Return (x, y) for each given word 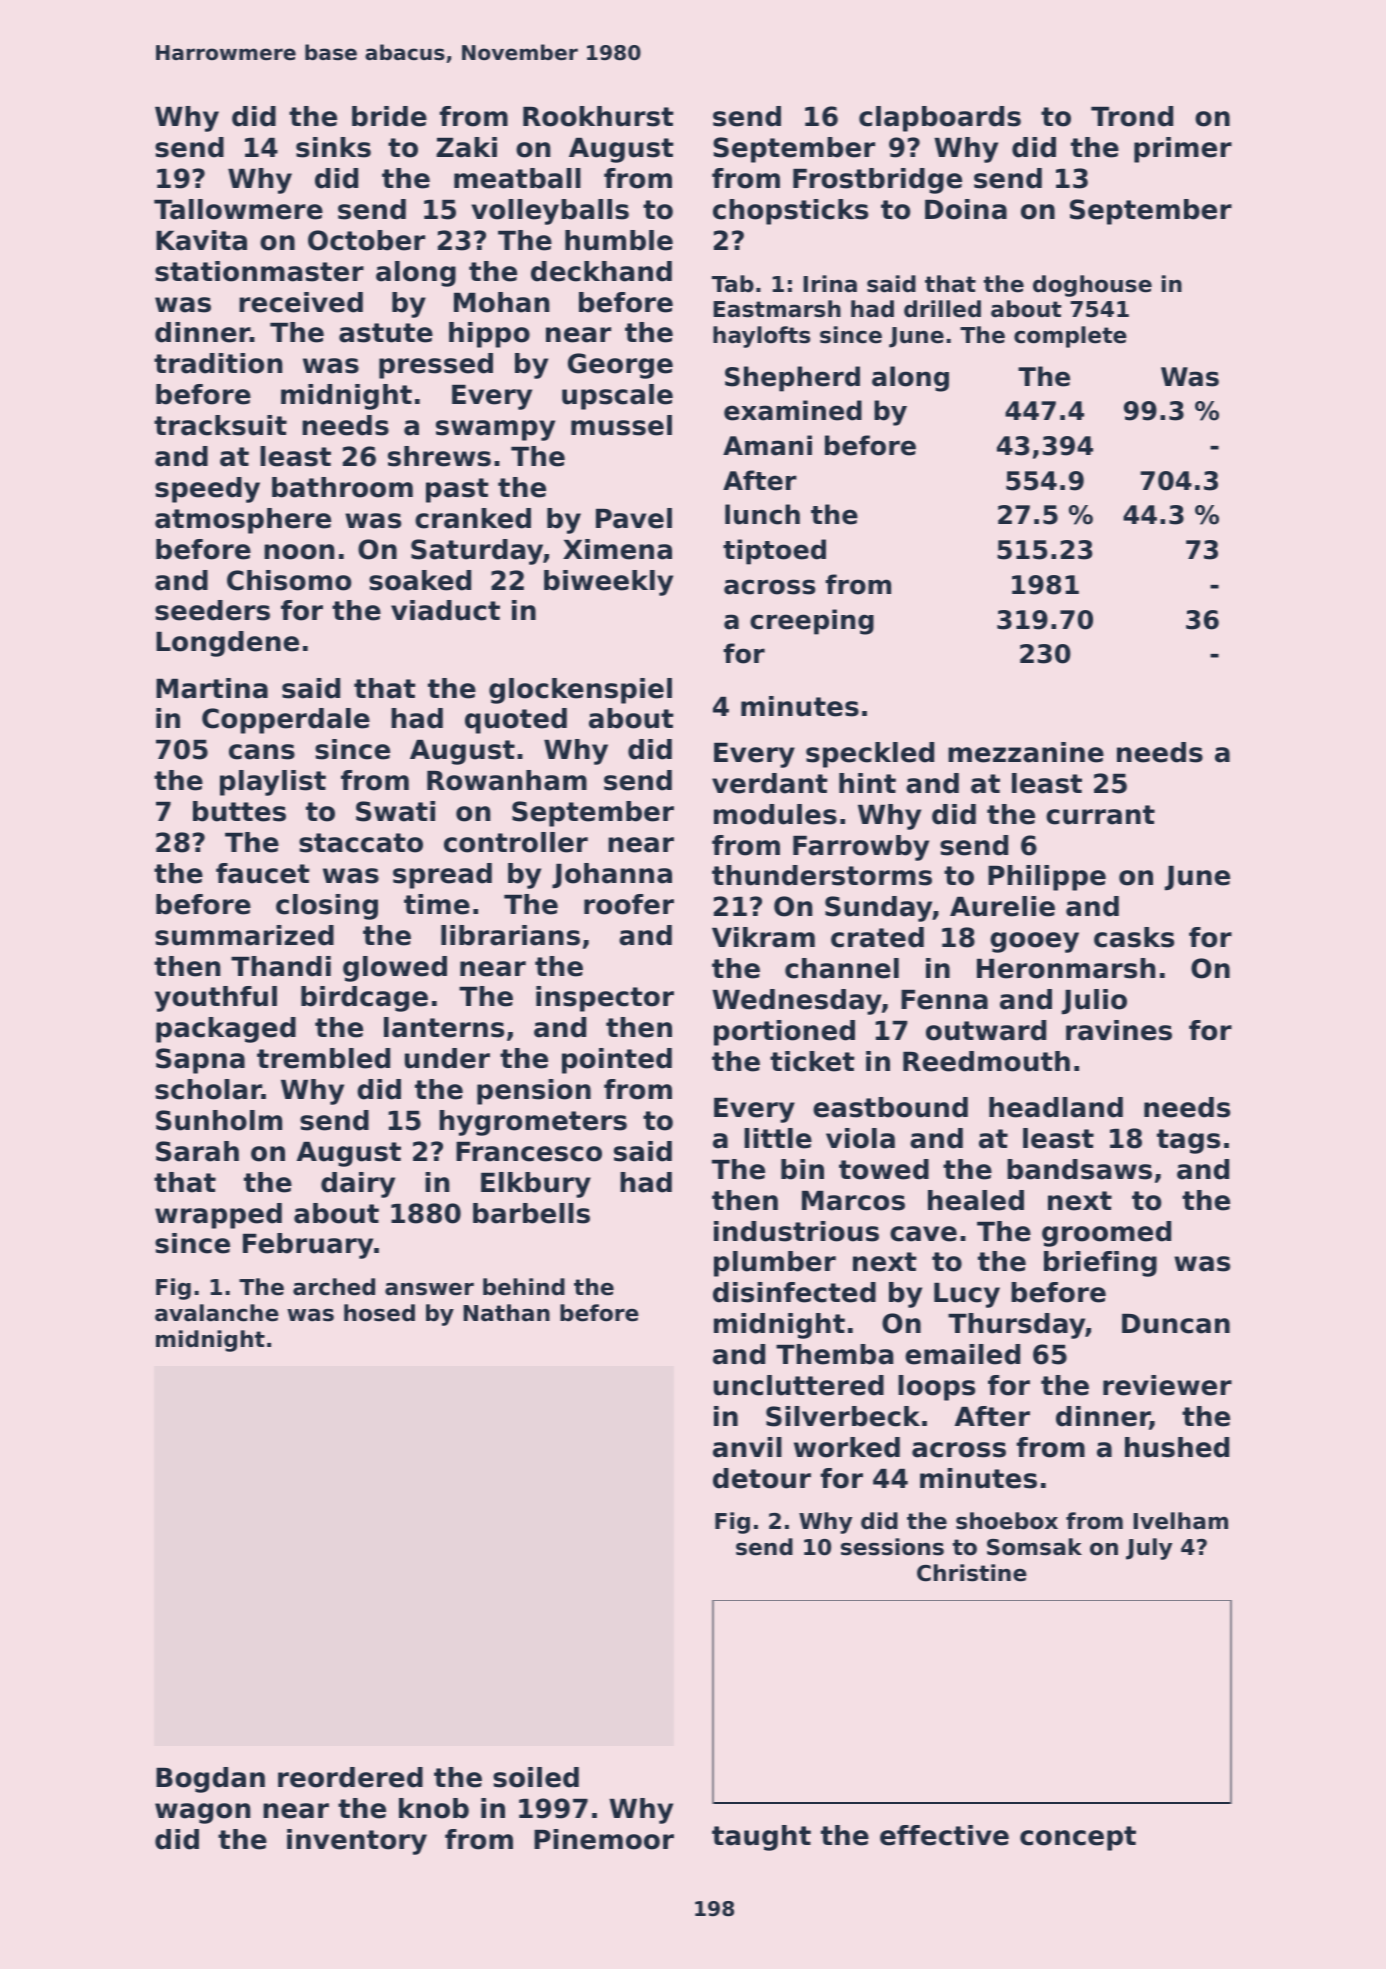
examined (793, 410)
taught (761, 1838)
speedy (207, 490)
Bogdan (210, 1780)
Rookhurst (598, 116)
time (437, 904)
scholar (208, 1089)
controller (516, 842)
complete (1070, 337)
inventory (357, 1842)
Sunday (879, 909)
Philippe (1047, 878)
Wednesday (797, 1002)
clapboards (940, 119)
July (1149, 1549)
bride (389, 116)
